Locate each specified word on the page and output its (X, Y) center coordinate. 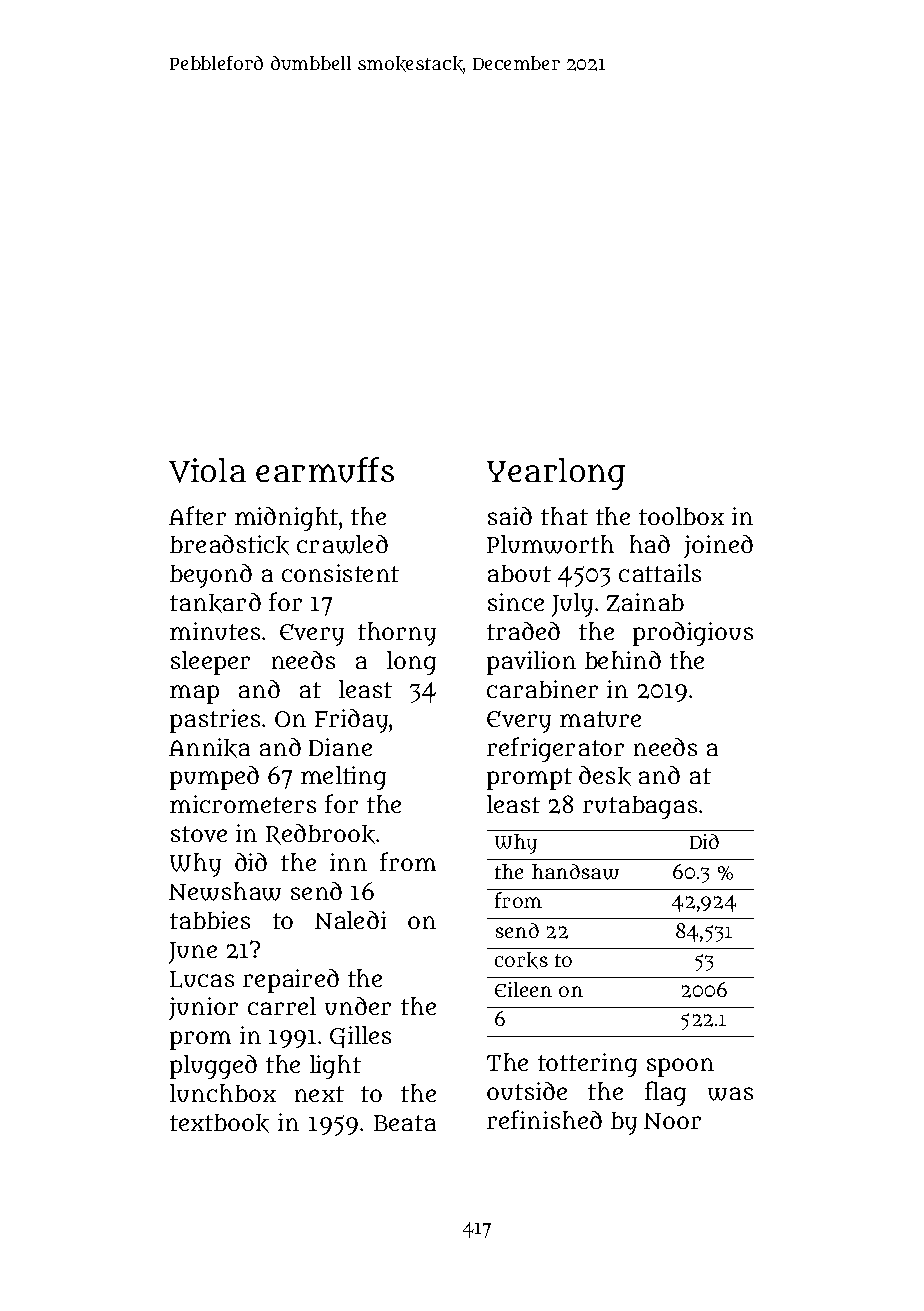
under (358, 1006)
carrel (282, 1006)
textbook (219, 1123)
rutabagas (640, 807)
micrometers (243, 804)
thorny (397, 634)
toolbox (681, 516)
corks (521, 960)
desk (605, 776)
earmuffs (325, 470)
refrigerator (555, 749)
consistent (340, 573)
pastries (215, 721)
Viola (207, 470)
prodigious (693, 634)
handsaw (575, 872)
